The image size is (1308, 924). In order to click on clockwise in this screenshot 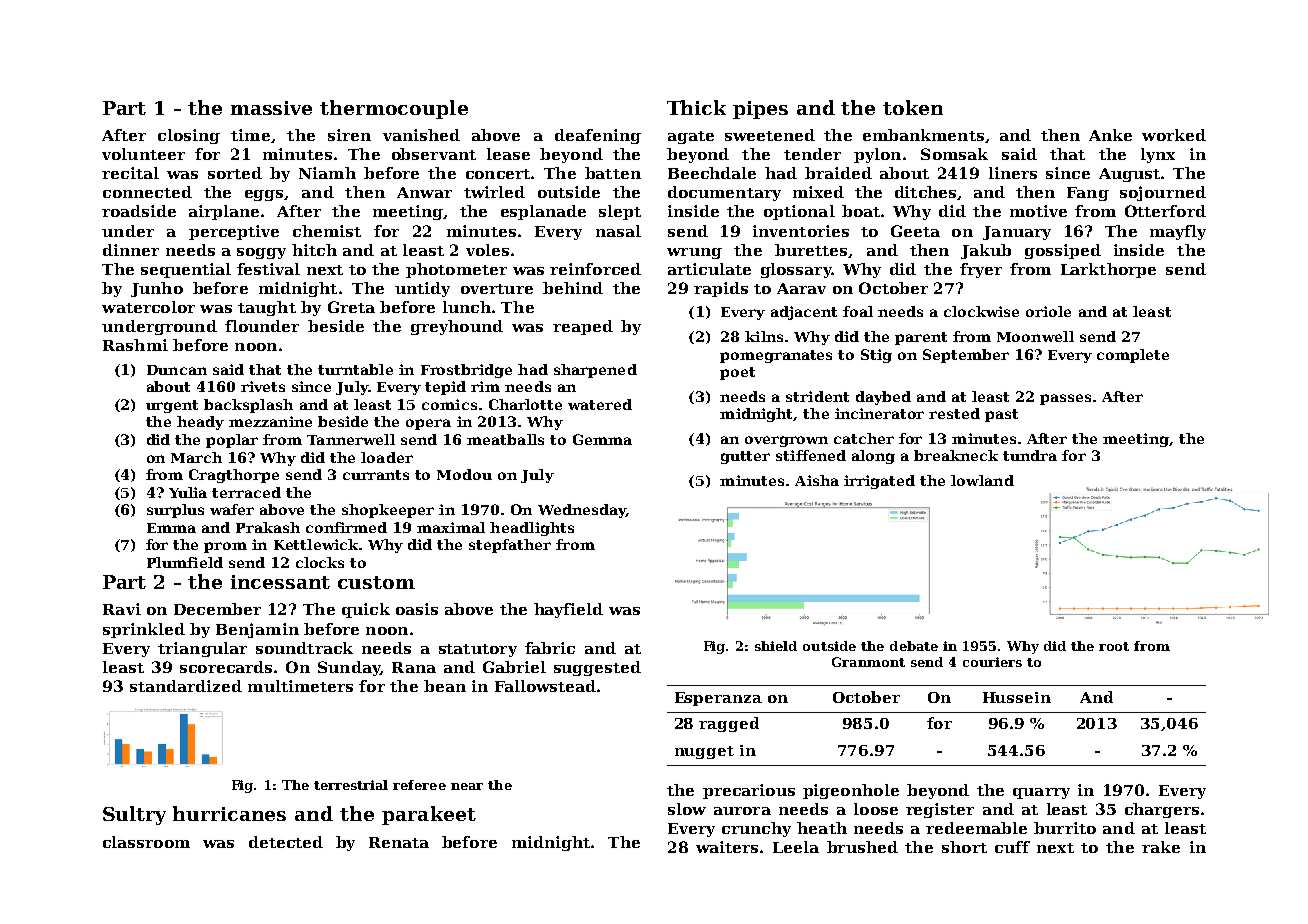, I will do `click(981, 311)`.
